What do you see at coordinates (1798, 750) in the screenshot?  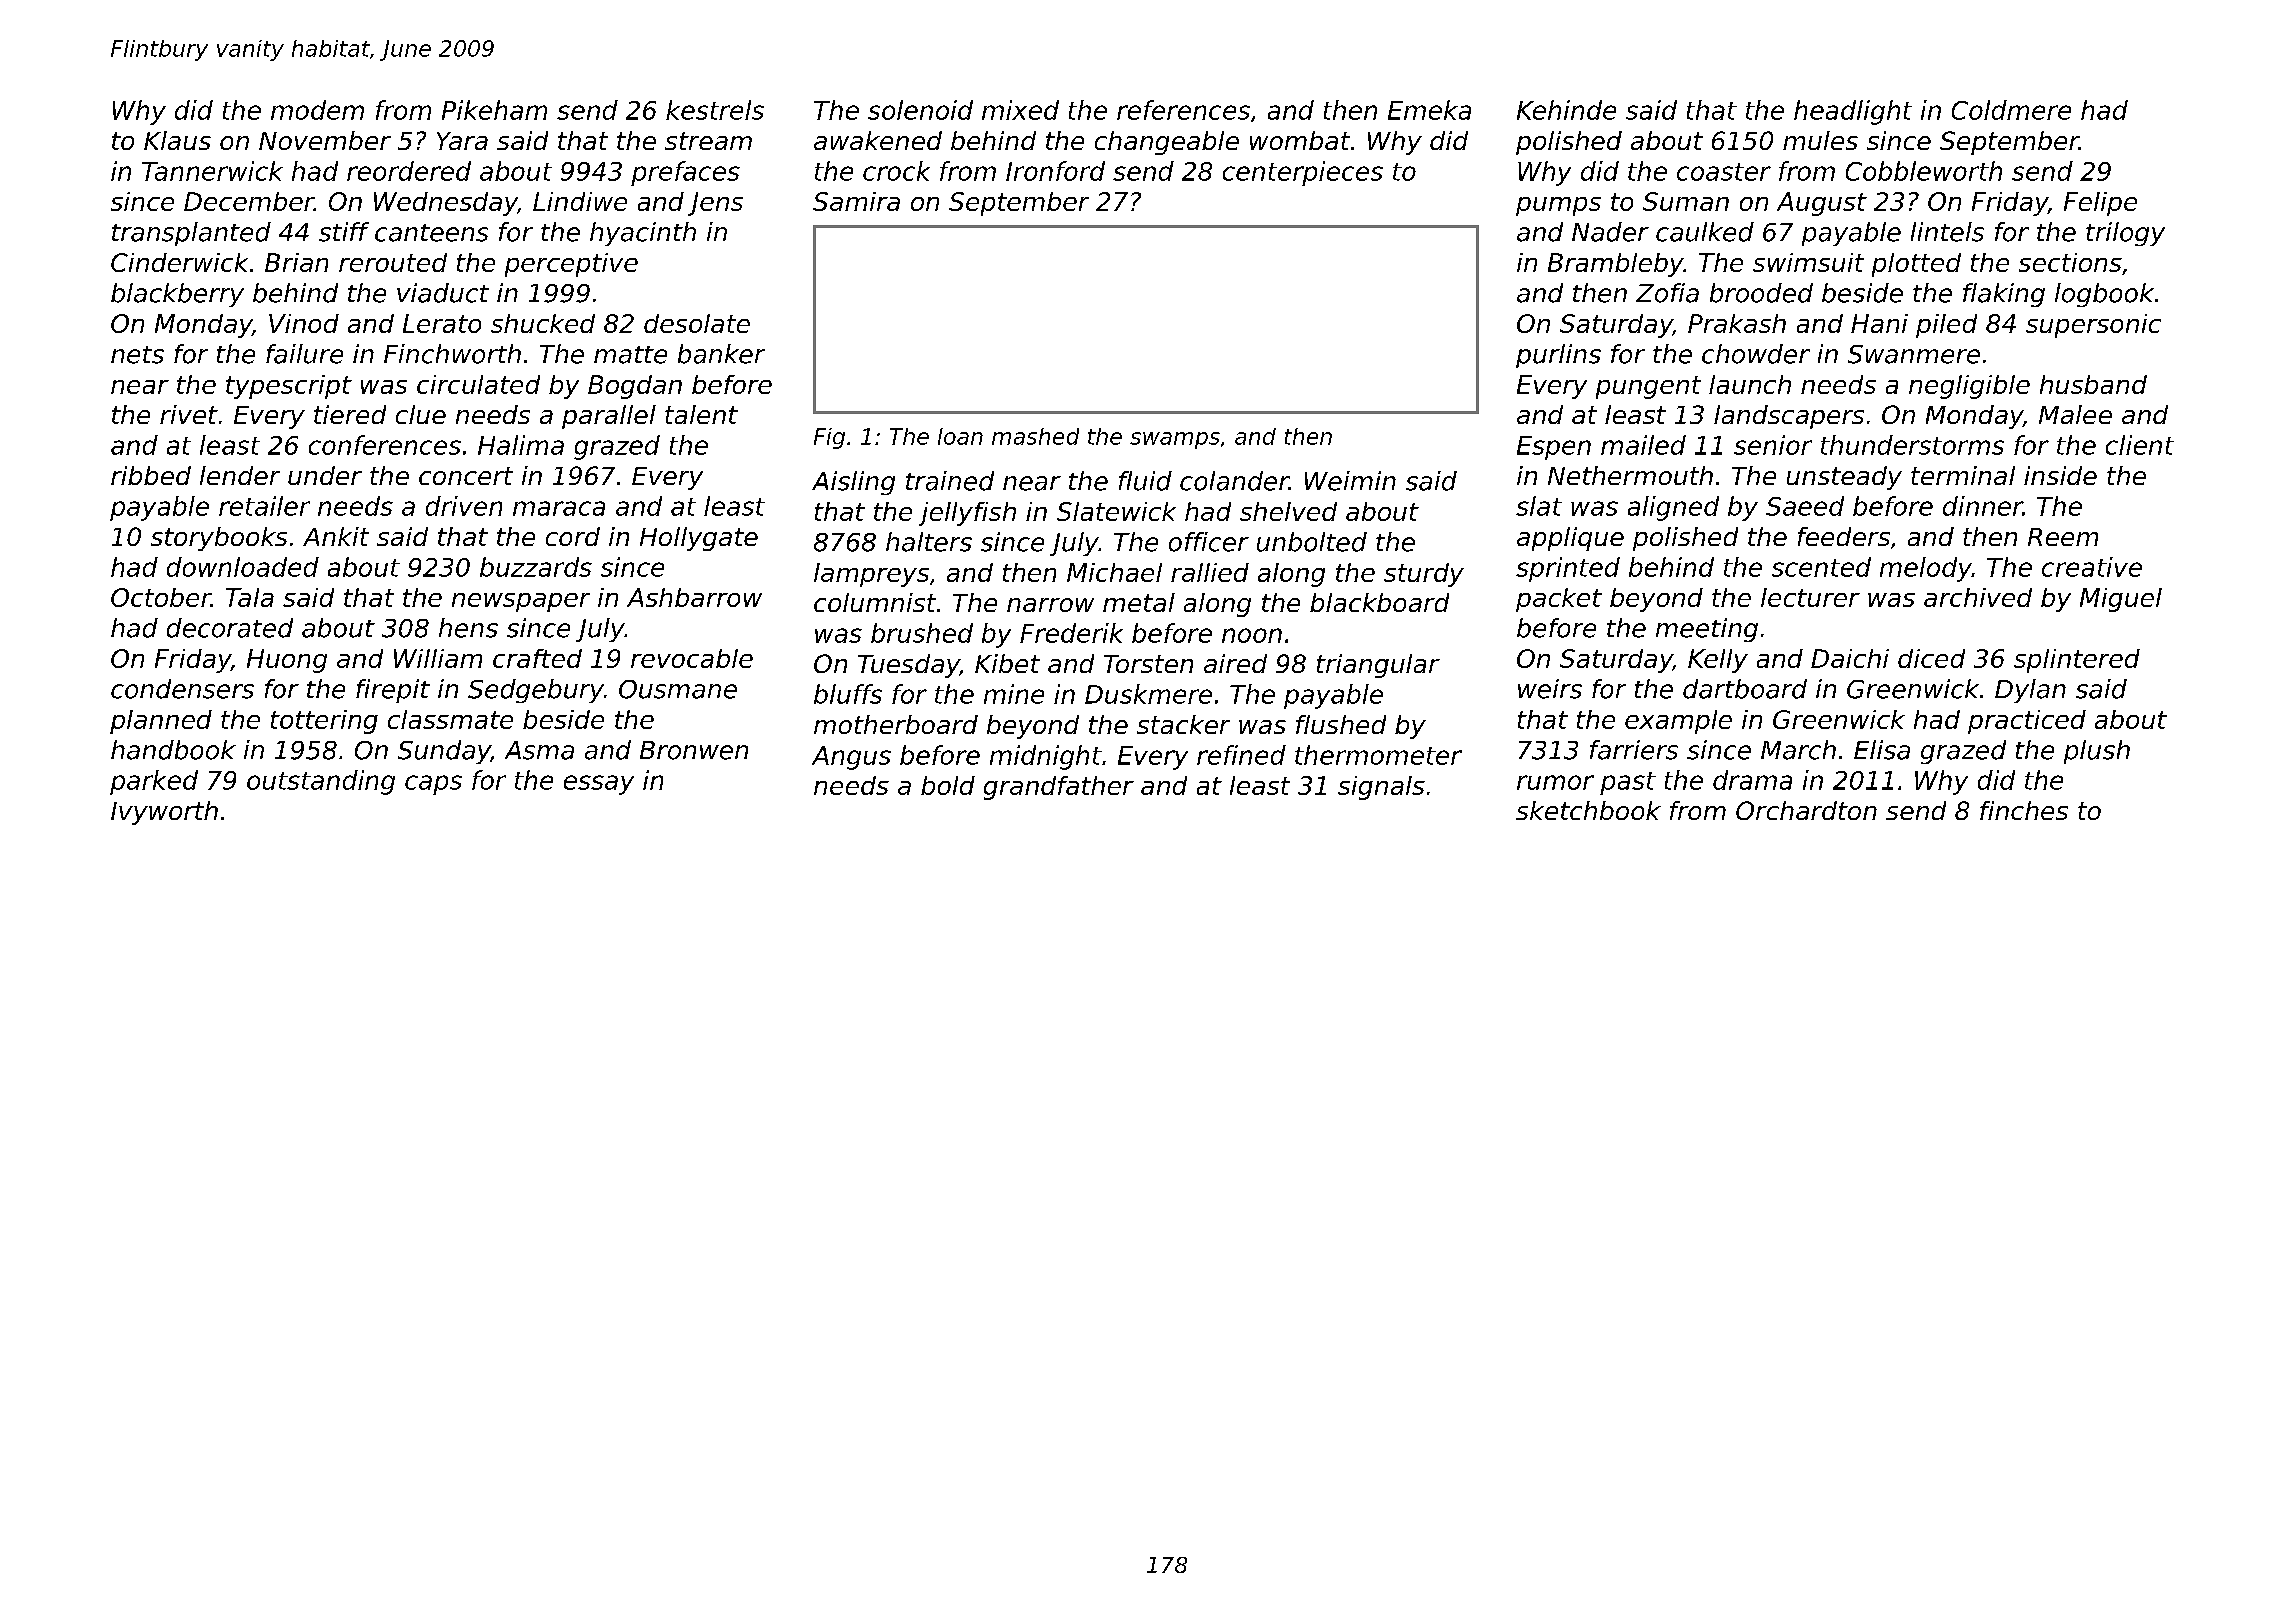 I see `March` at bounding box center [1798, 750].
